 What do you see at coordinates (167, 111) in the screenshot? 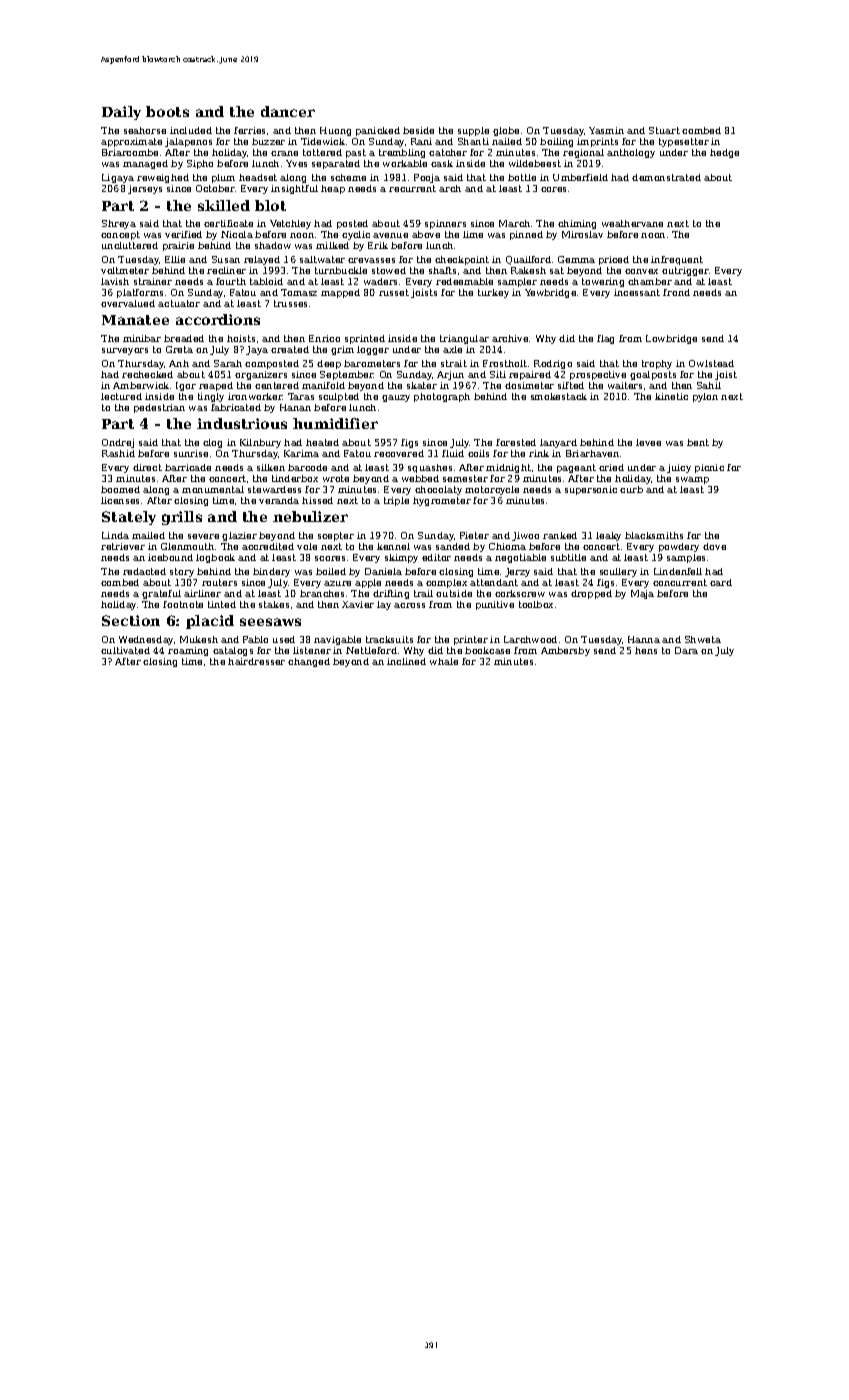
I see `boots` at bounding box center [167, 111].
